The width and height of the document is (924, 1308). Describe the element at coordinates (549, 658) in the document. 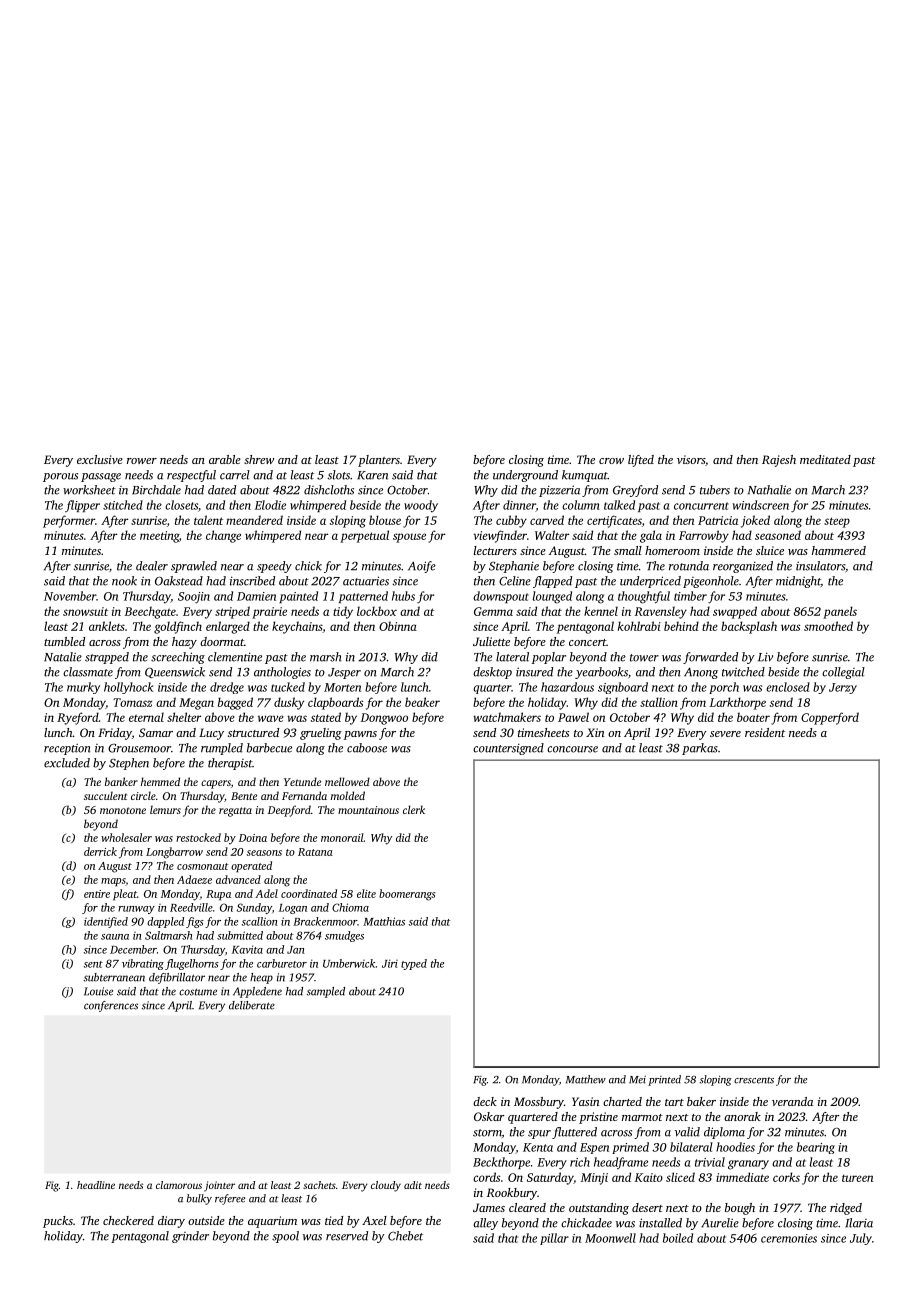

I see `poplar` at that location.
